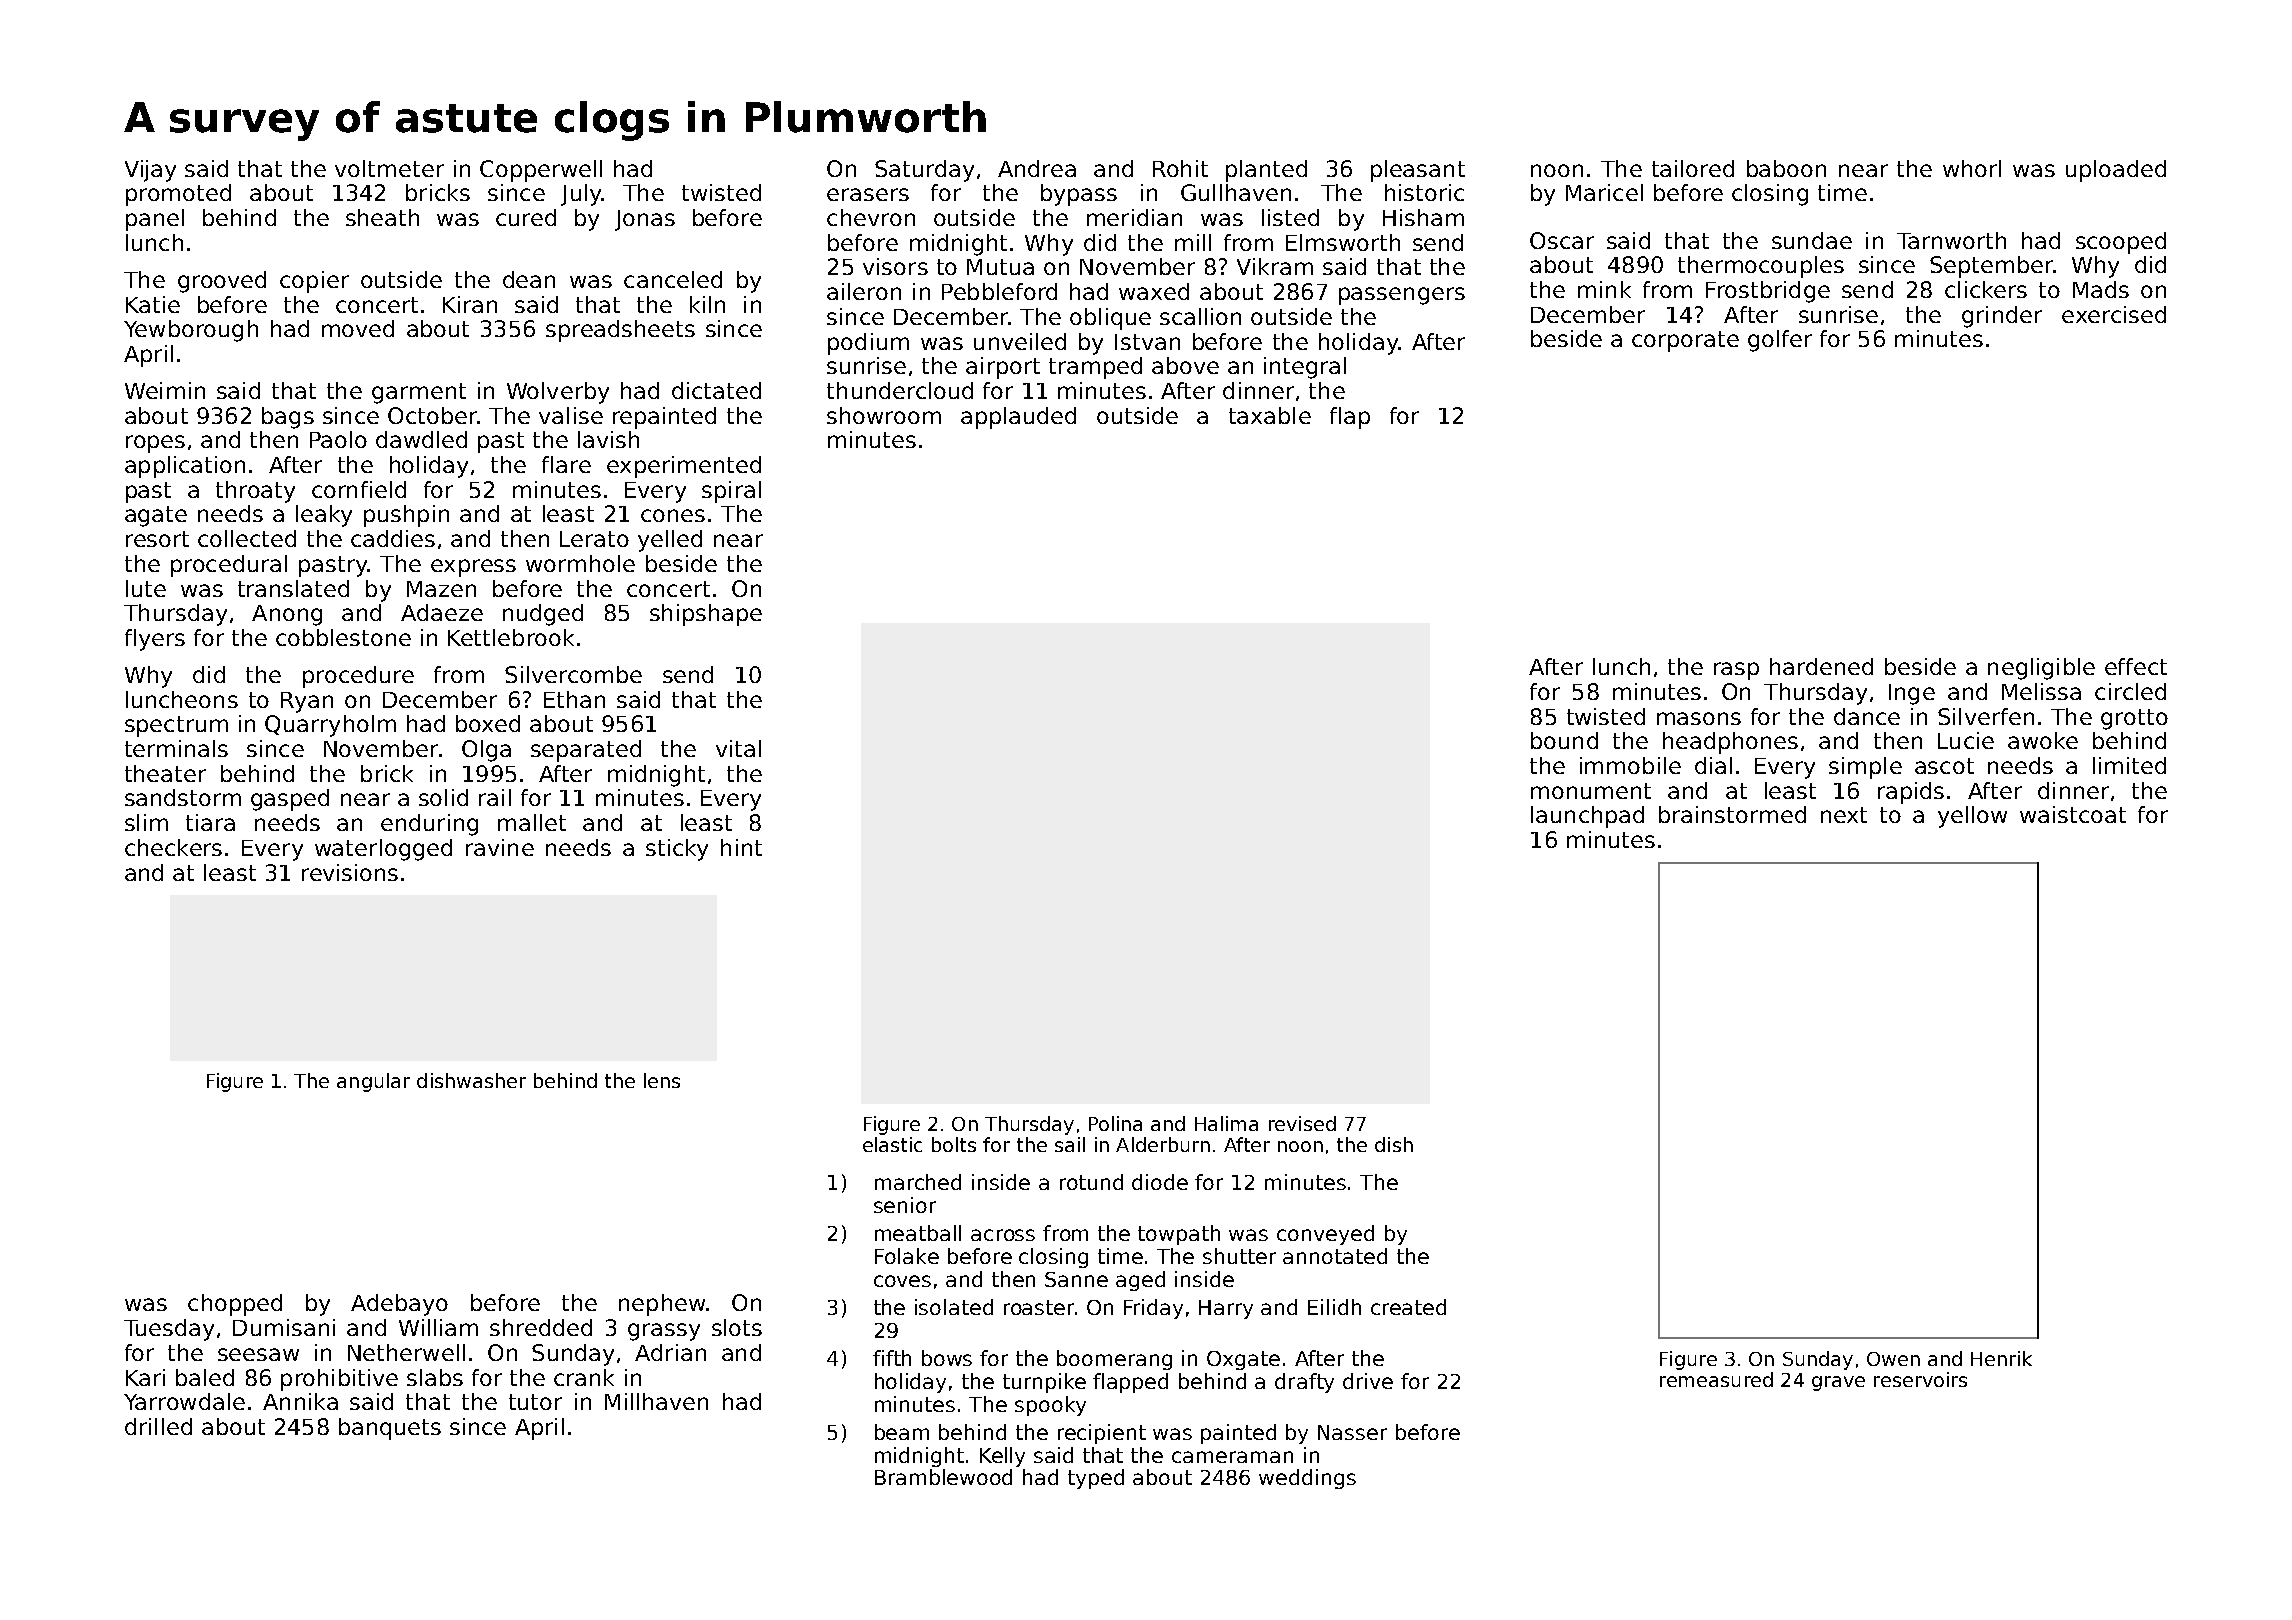 The height and width of the image is (1620, 2292). I want to click on Hisham, so click(1423, 217).
